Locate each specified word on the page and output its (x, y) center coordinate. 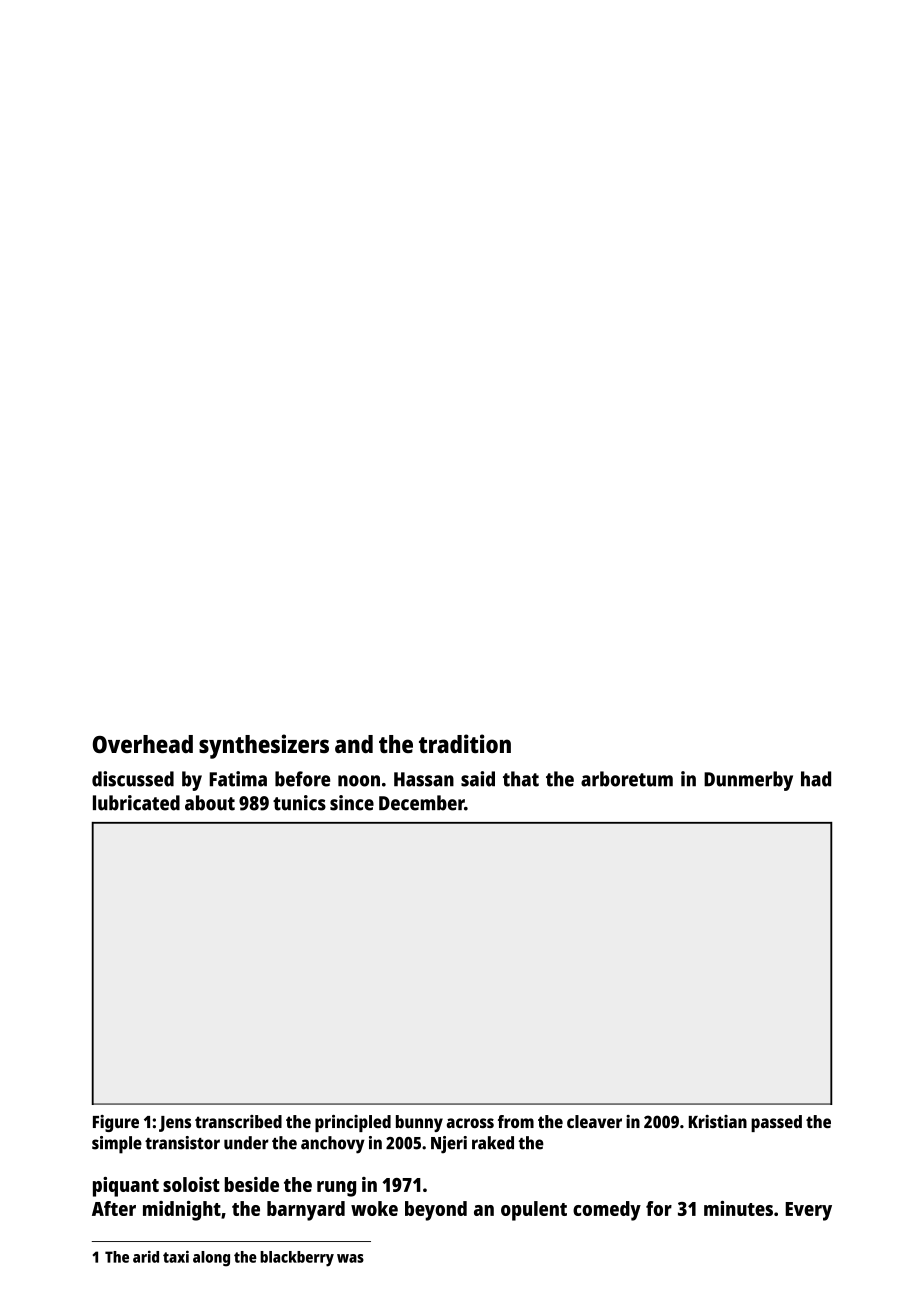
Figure (116, 1123)
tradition (465, 743)
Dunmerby (748, 781)
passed (776, 1123)
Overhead (143, 744)
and (354, 744)
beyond (436, 1211)
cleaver (594, 1121)
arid (146, 1256)
